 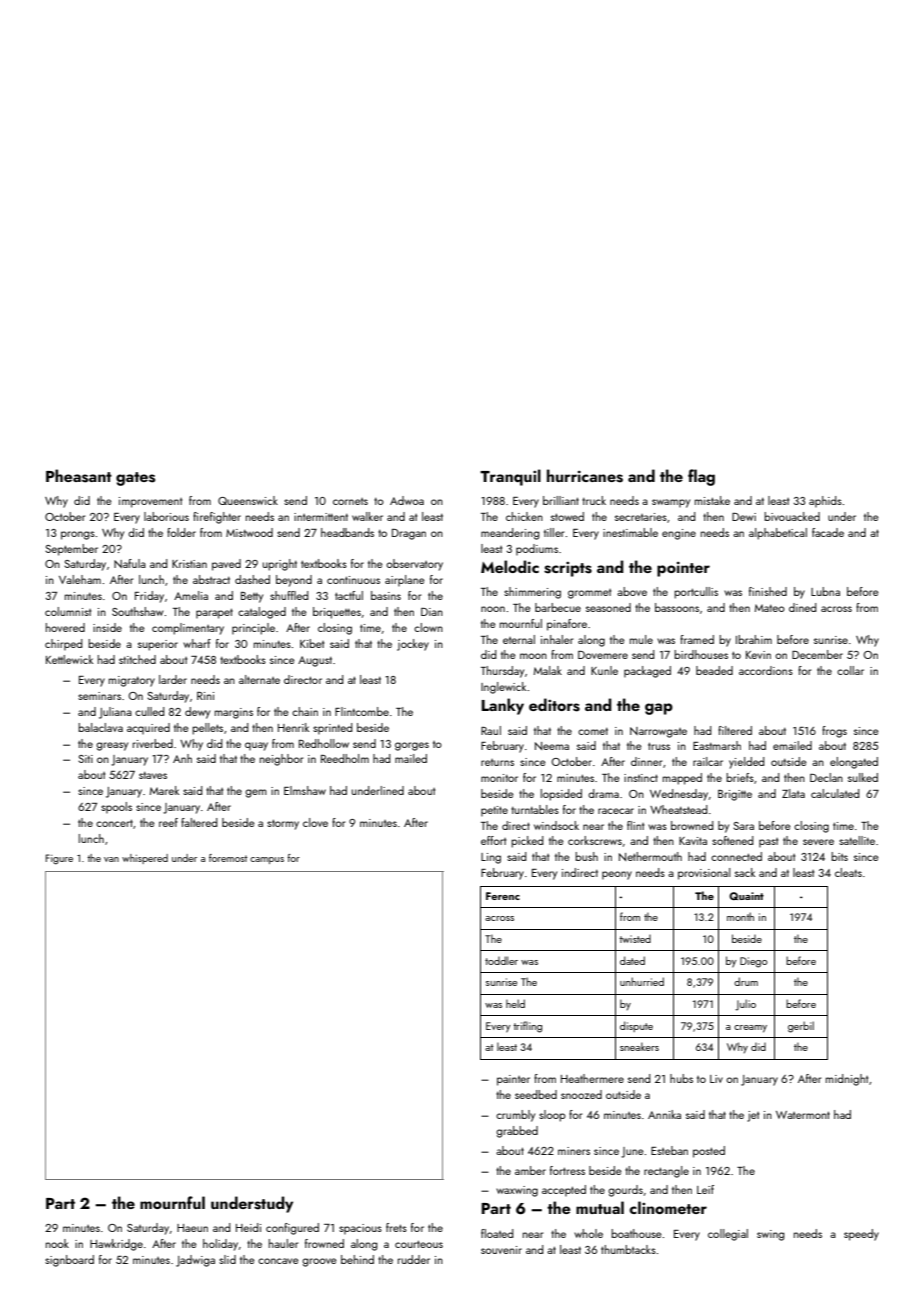 What do you see at coordinates (69, 659) in the document?
I see `Kettlewick` at bounding box center [69, 659].
